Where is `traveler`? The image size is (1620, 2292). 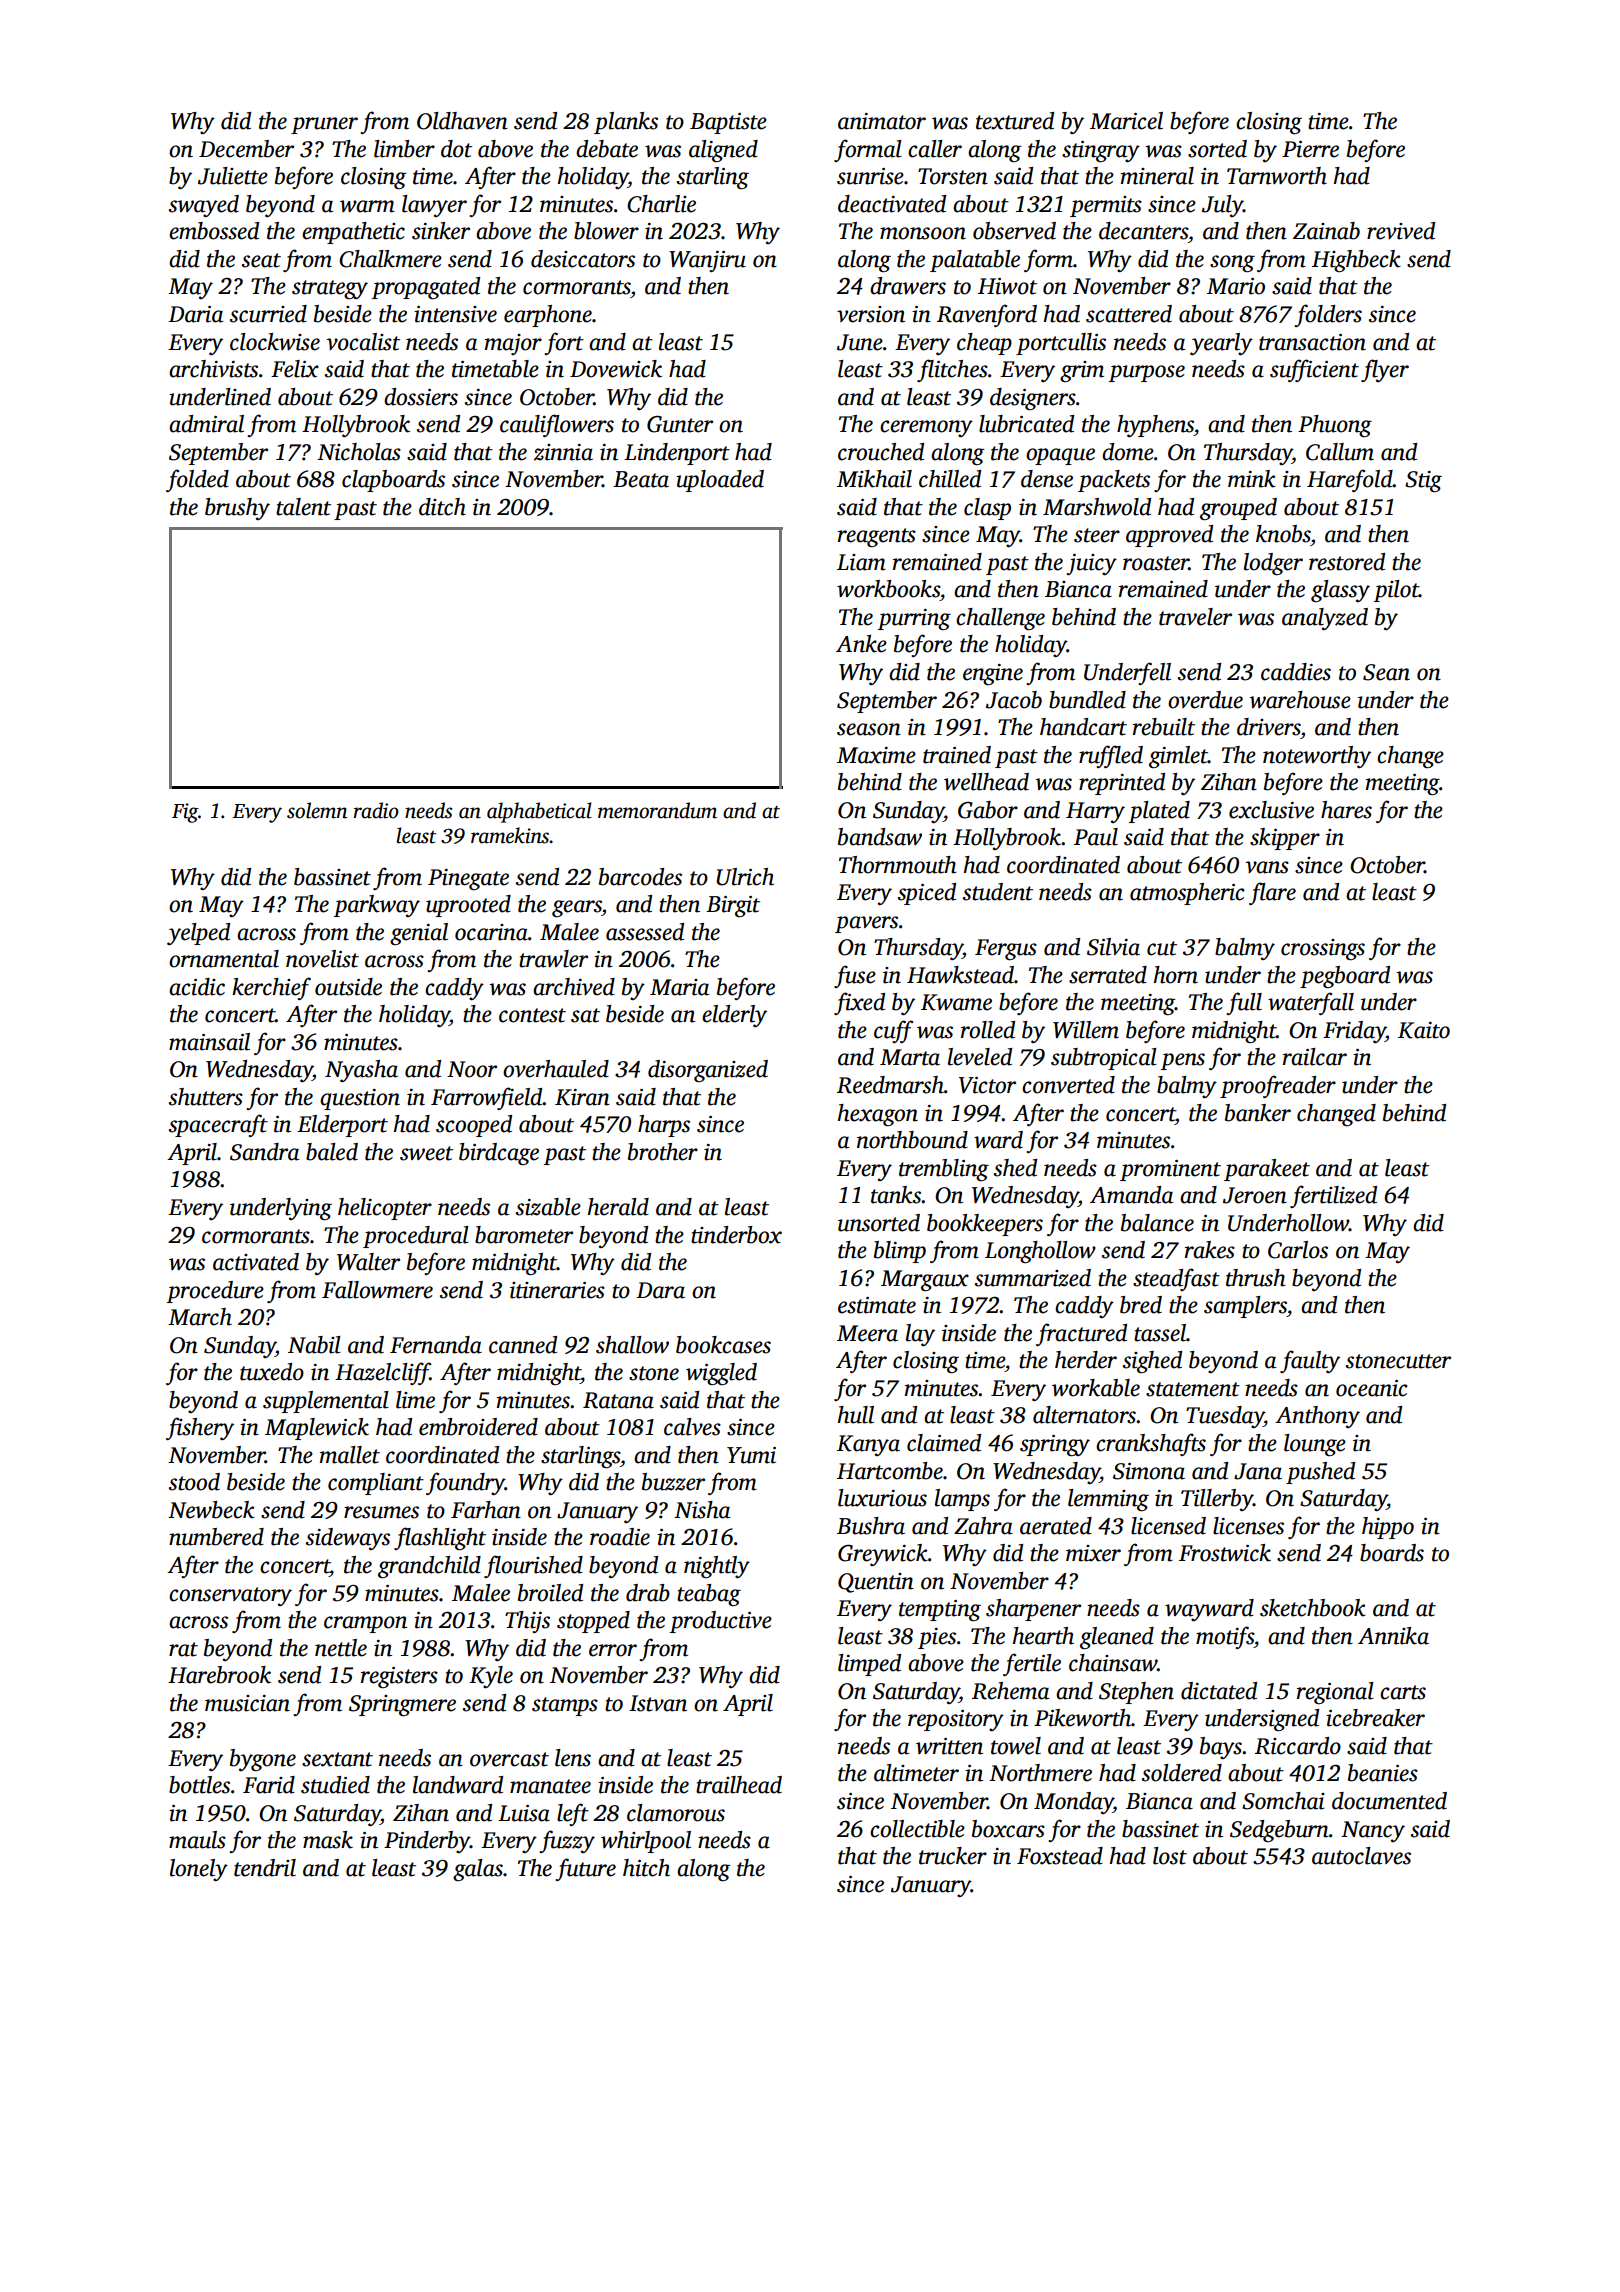 traveler is located at coordinates (1195, 617).
